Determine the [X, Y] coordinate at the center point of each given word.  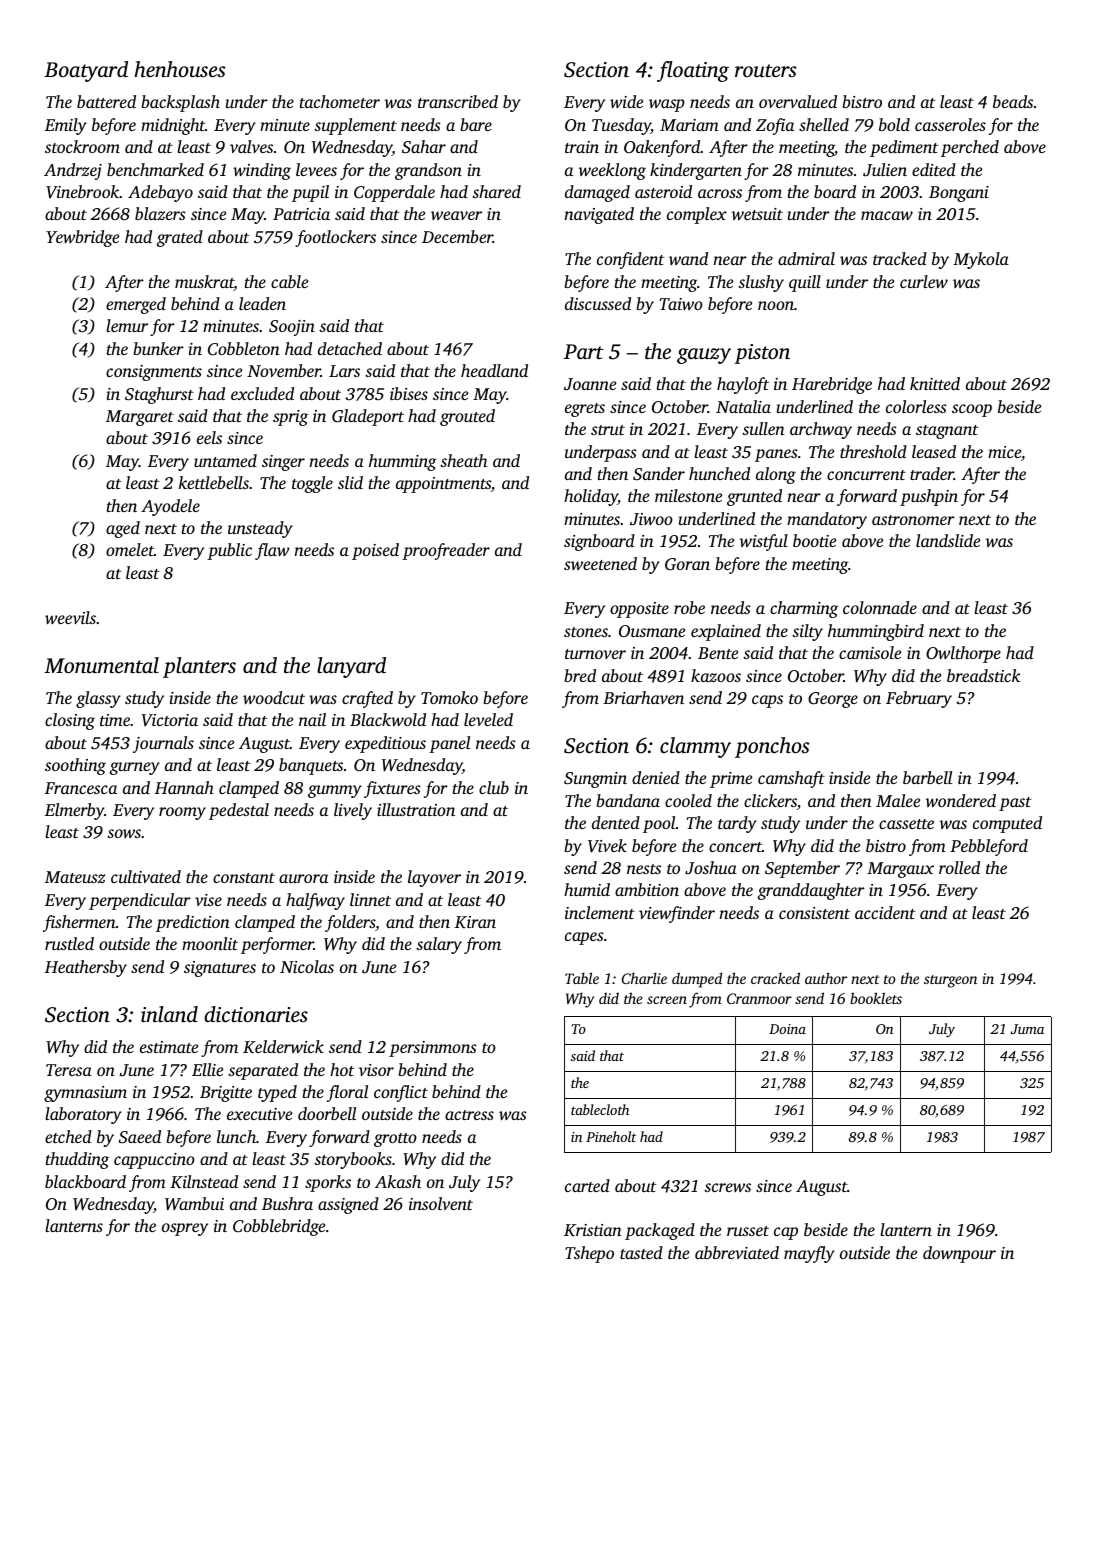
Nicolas [307, 966]
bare [476, 124]
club [494, 787]
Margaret [140, 418]
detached [350, 348]
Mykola [981, 260]
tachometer [340, 101]
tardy [737, 824]
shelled [824, 124]
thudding [77, 1160]
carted [587, 1185]
